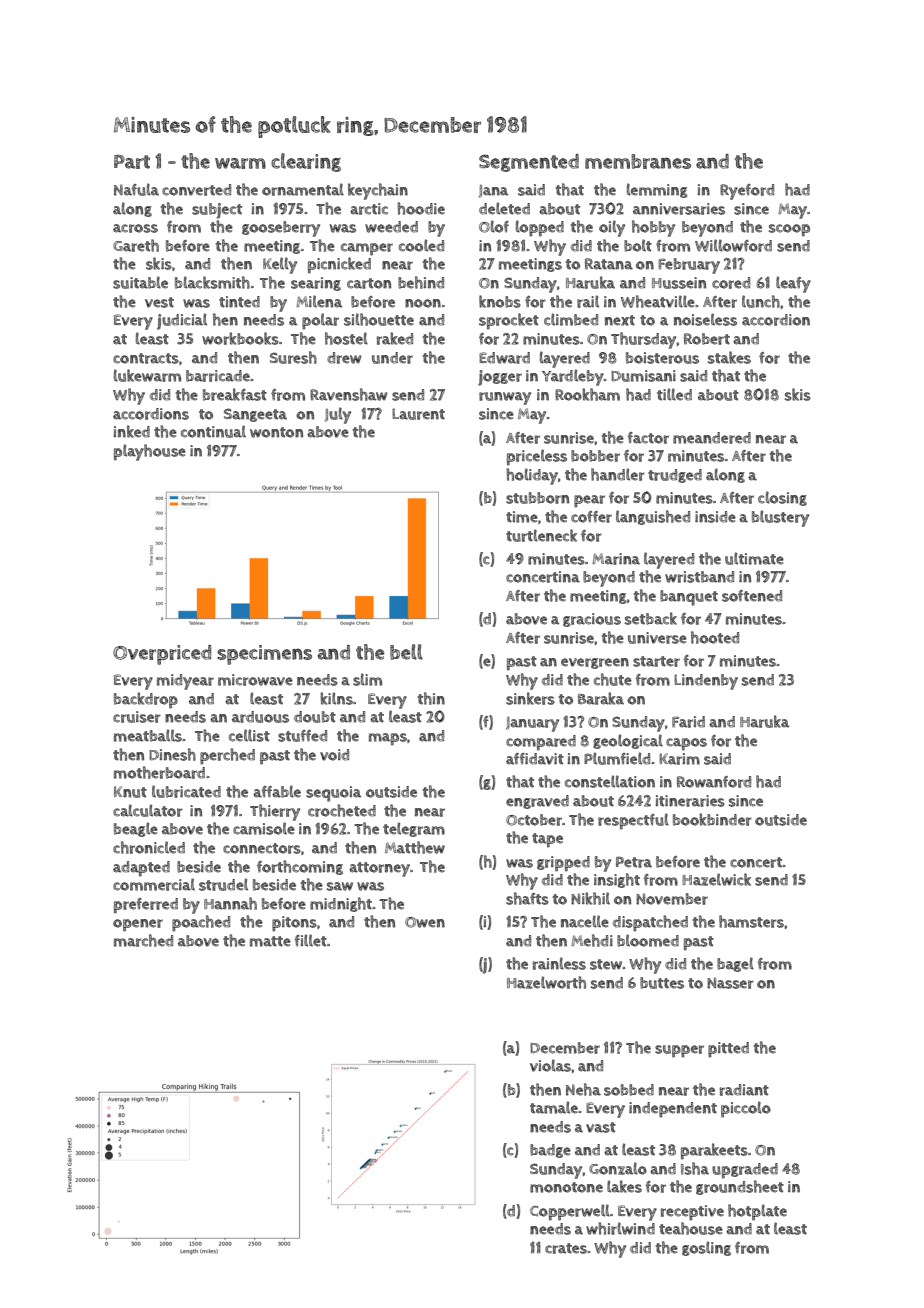  Describe the element at coordinates (651, 618) in the image. I see `setback` at that location.
